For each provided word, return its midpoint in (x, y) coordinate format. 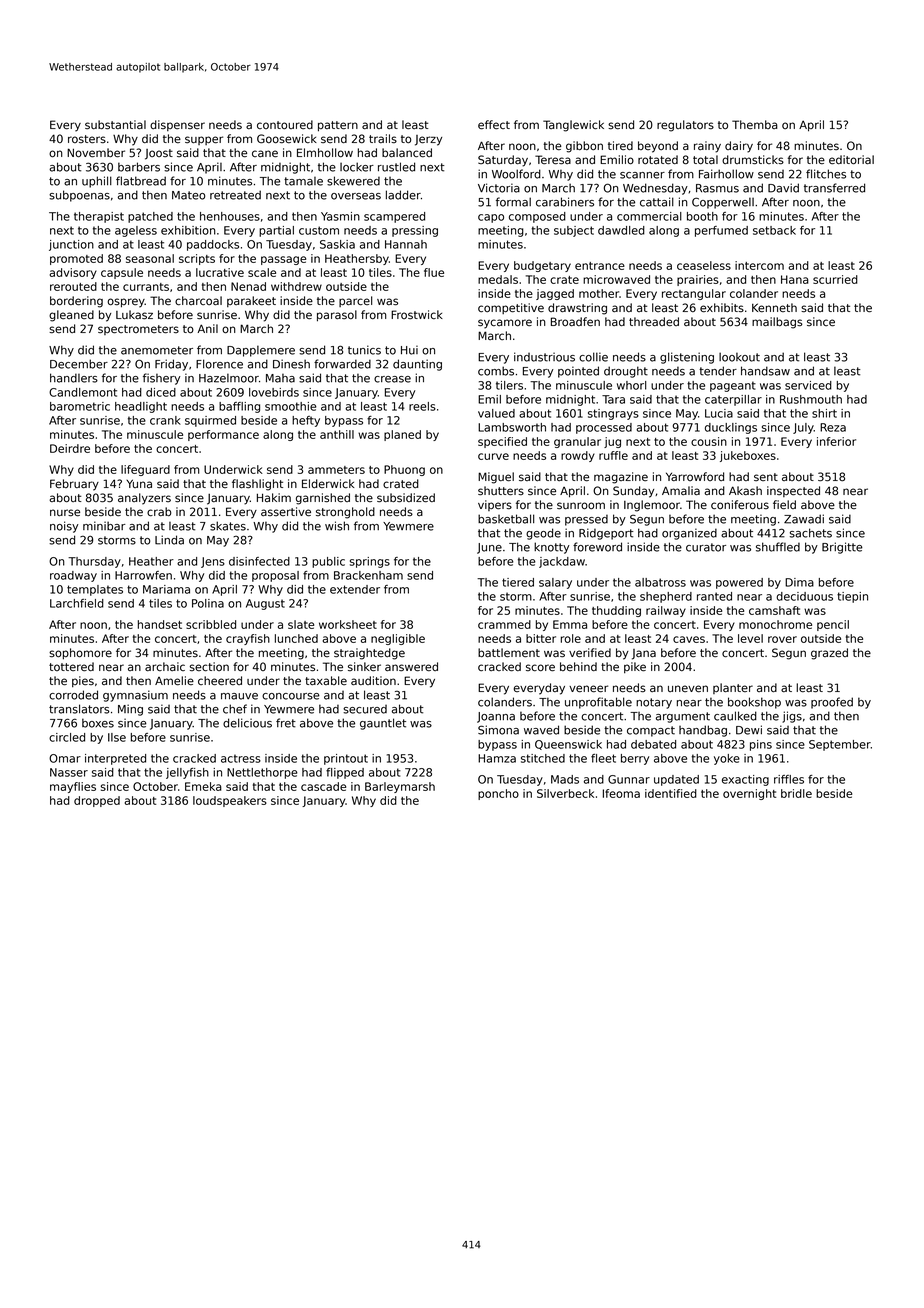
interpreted (115, 759)
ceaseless (704, 265)
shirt (824, 413)
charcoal (198, 301)
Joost (159, 154)
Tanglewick (573, 126)
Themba (755, 124)
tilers (509, 385)
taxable (326, 680)
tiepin (852, 597)
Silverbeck (565, 793)
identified (671, 793)
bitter (541, 638)
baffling (239, 407)
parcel (355, 301)
